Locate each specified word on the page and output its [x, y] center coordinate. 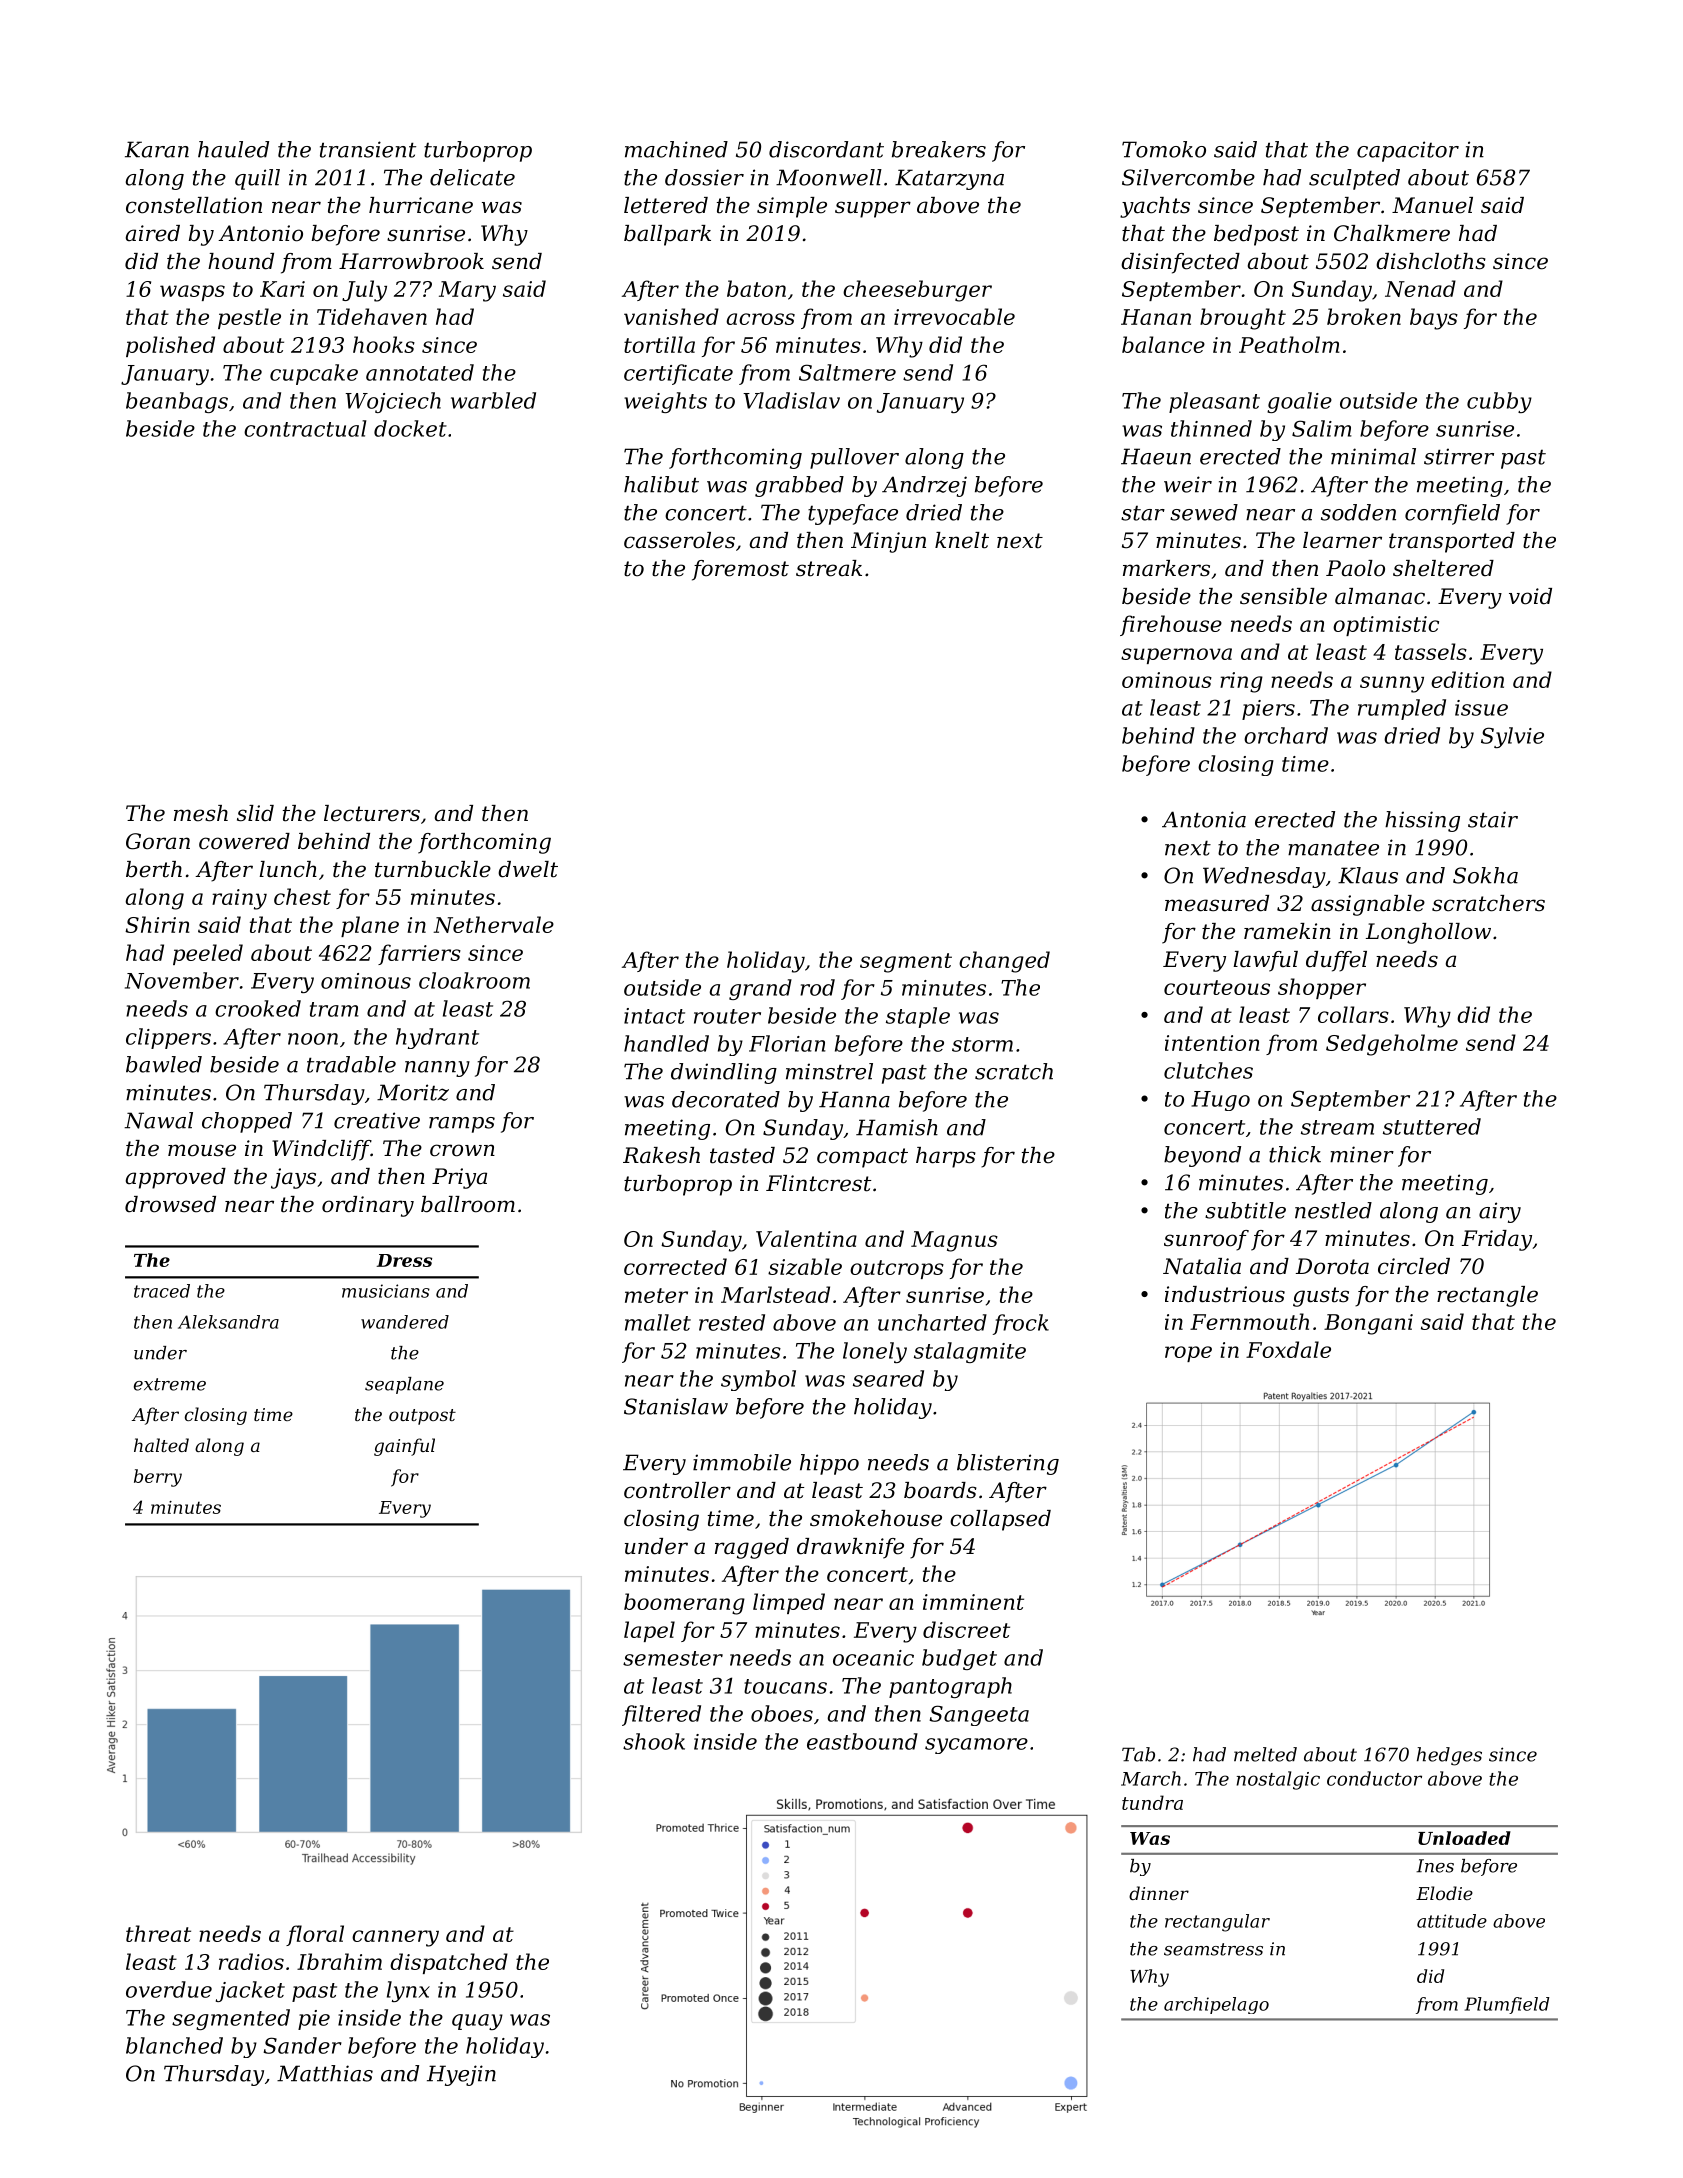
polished [170, 346]
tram [334, 1009]
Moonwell [829, 177]
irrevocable [954, 316]
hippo [829, 1464]
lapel [649, 1631]
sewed [1204, 512]
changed [1004, 962]
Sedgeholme [1392, 1045]
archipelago [1216, 2005]
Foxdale [1288, 1349]
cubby [1499, 402]
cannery [395, 1938]
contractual [305, 428]
